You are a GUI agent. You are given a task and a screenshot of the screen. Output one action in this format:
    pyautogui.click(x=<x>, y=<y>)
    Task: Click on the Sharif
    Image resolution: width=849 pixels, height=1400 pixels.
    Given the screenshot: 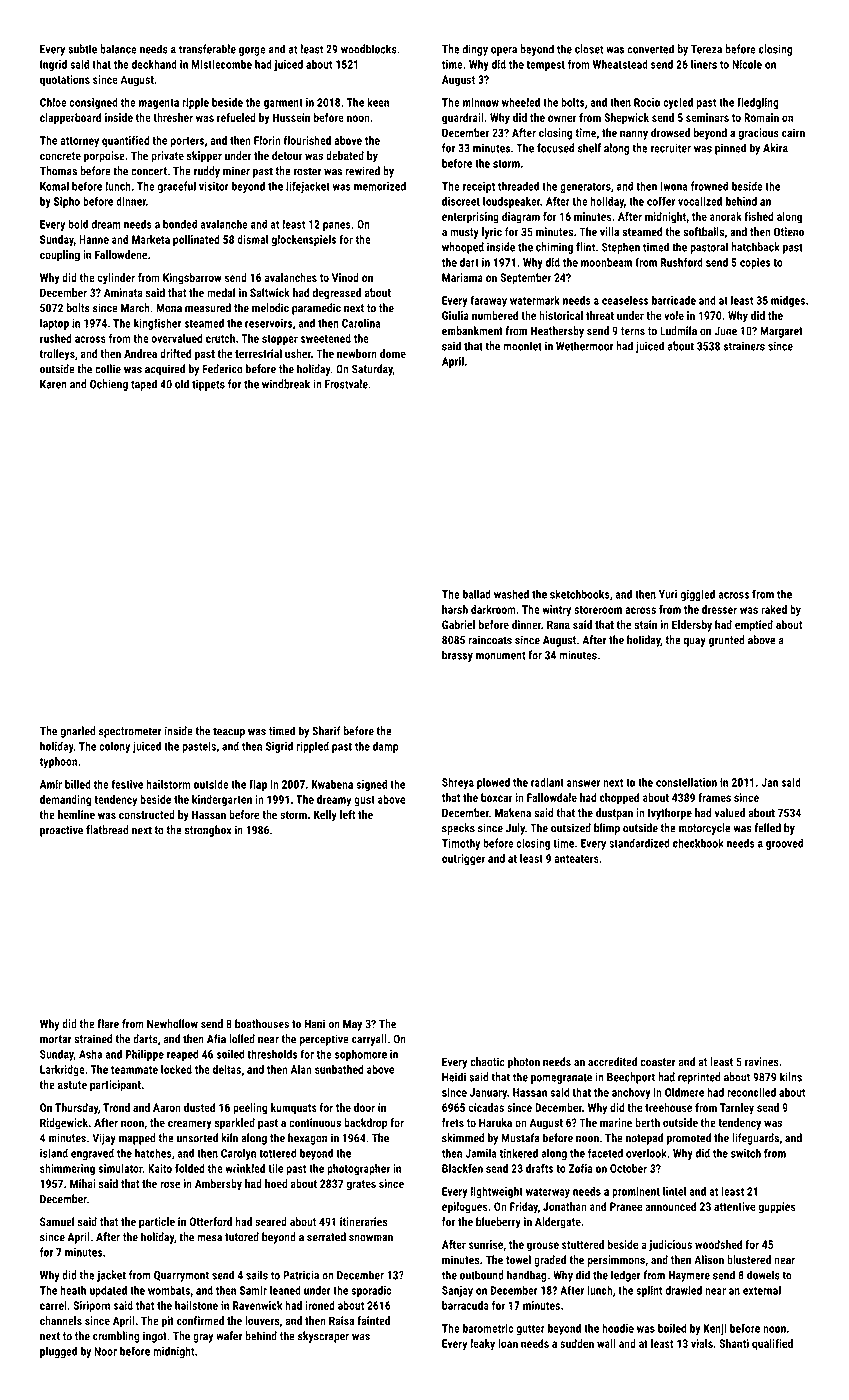 What is the action you would take?
    pyautogui.click(x=326, y=731)
